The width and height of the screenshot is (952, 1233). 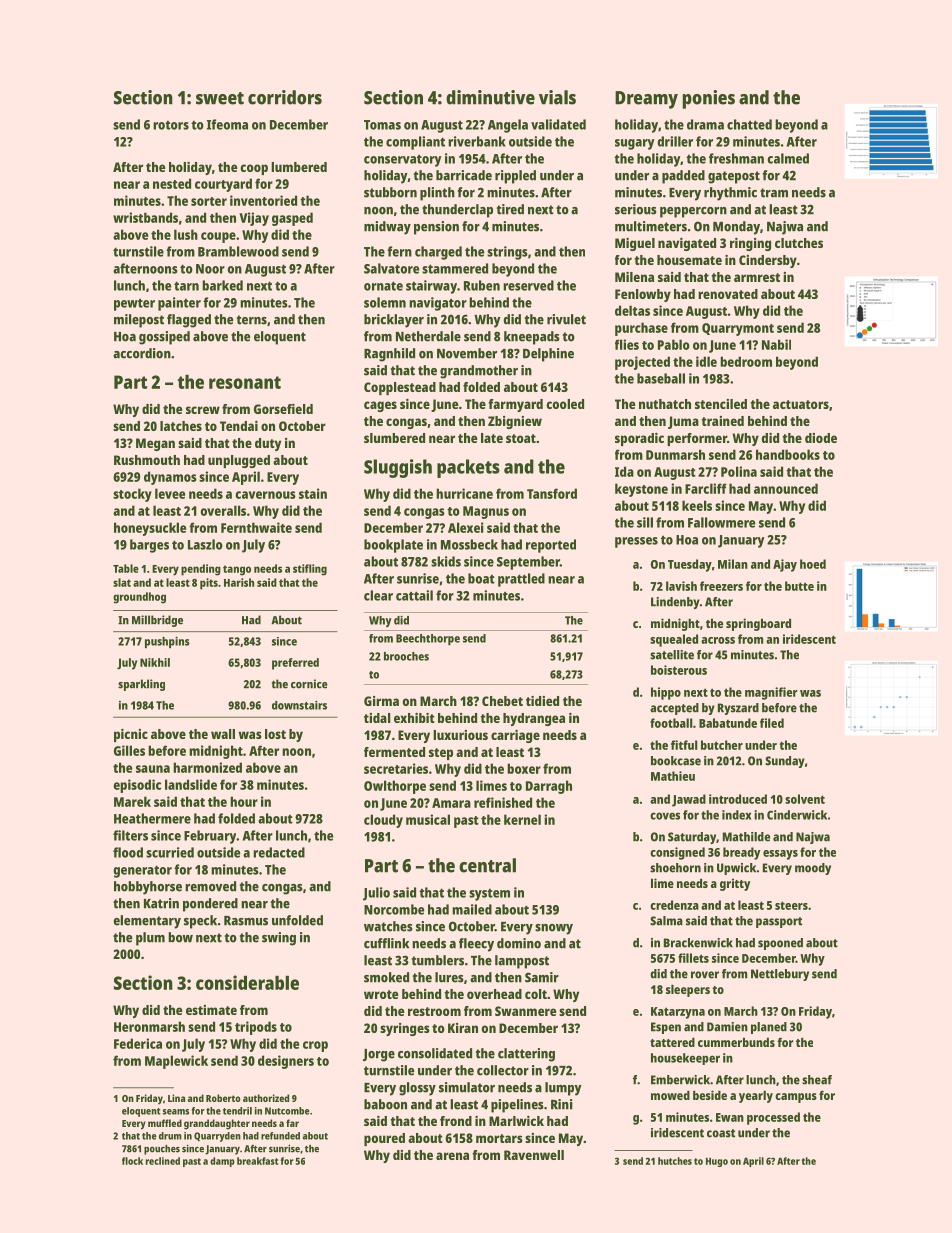 I want to click on bow, so click(x=180, y=937).
